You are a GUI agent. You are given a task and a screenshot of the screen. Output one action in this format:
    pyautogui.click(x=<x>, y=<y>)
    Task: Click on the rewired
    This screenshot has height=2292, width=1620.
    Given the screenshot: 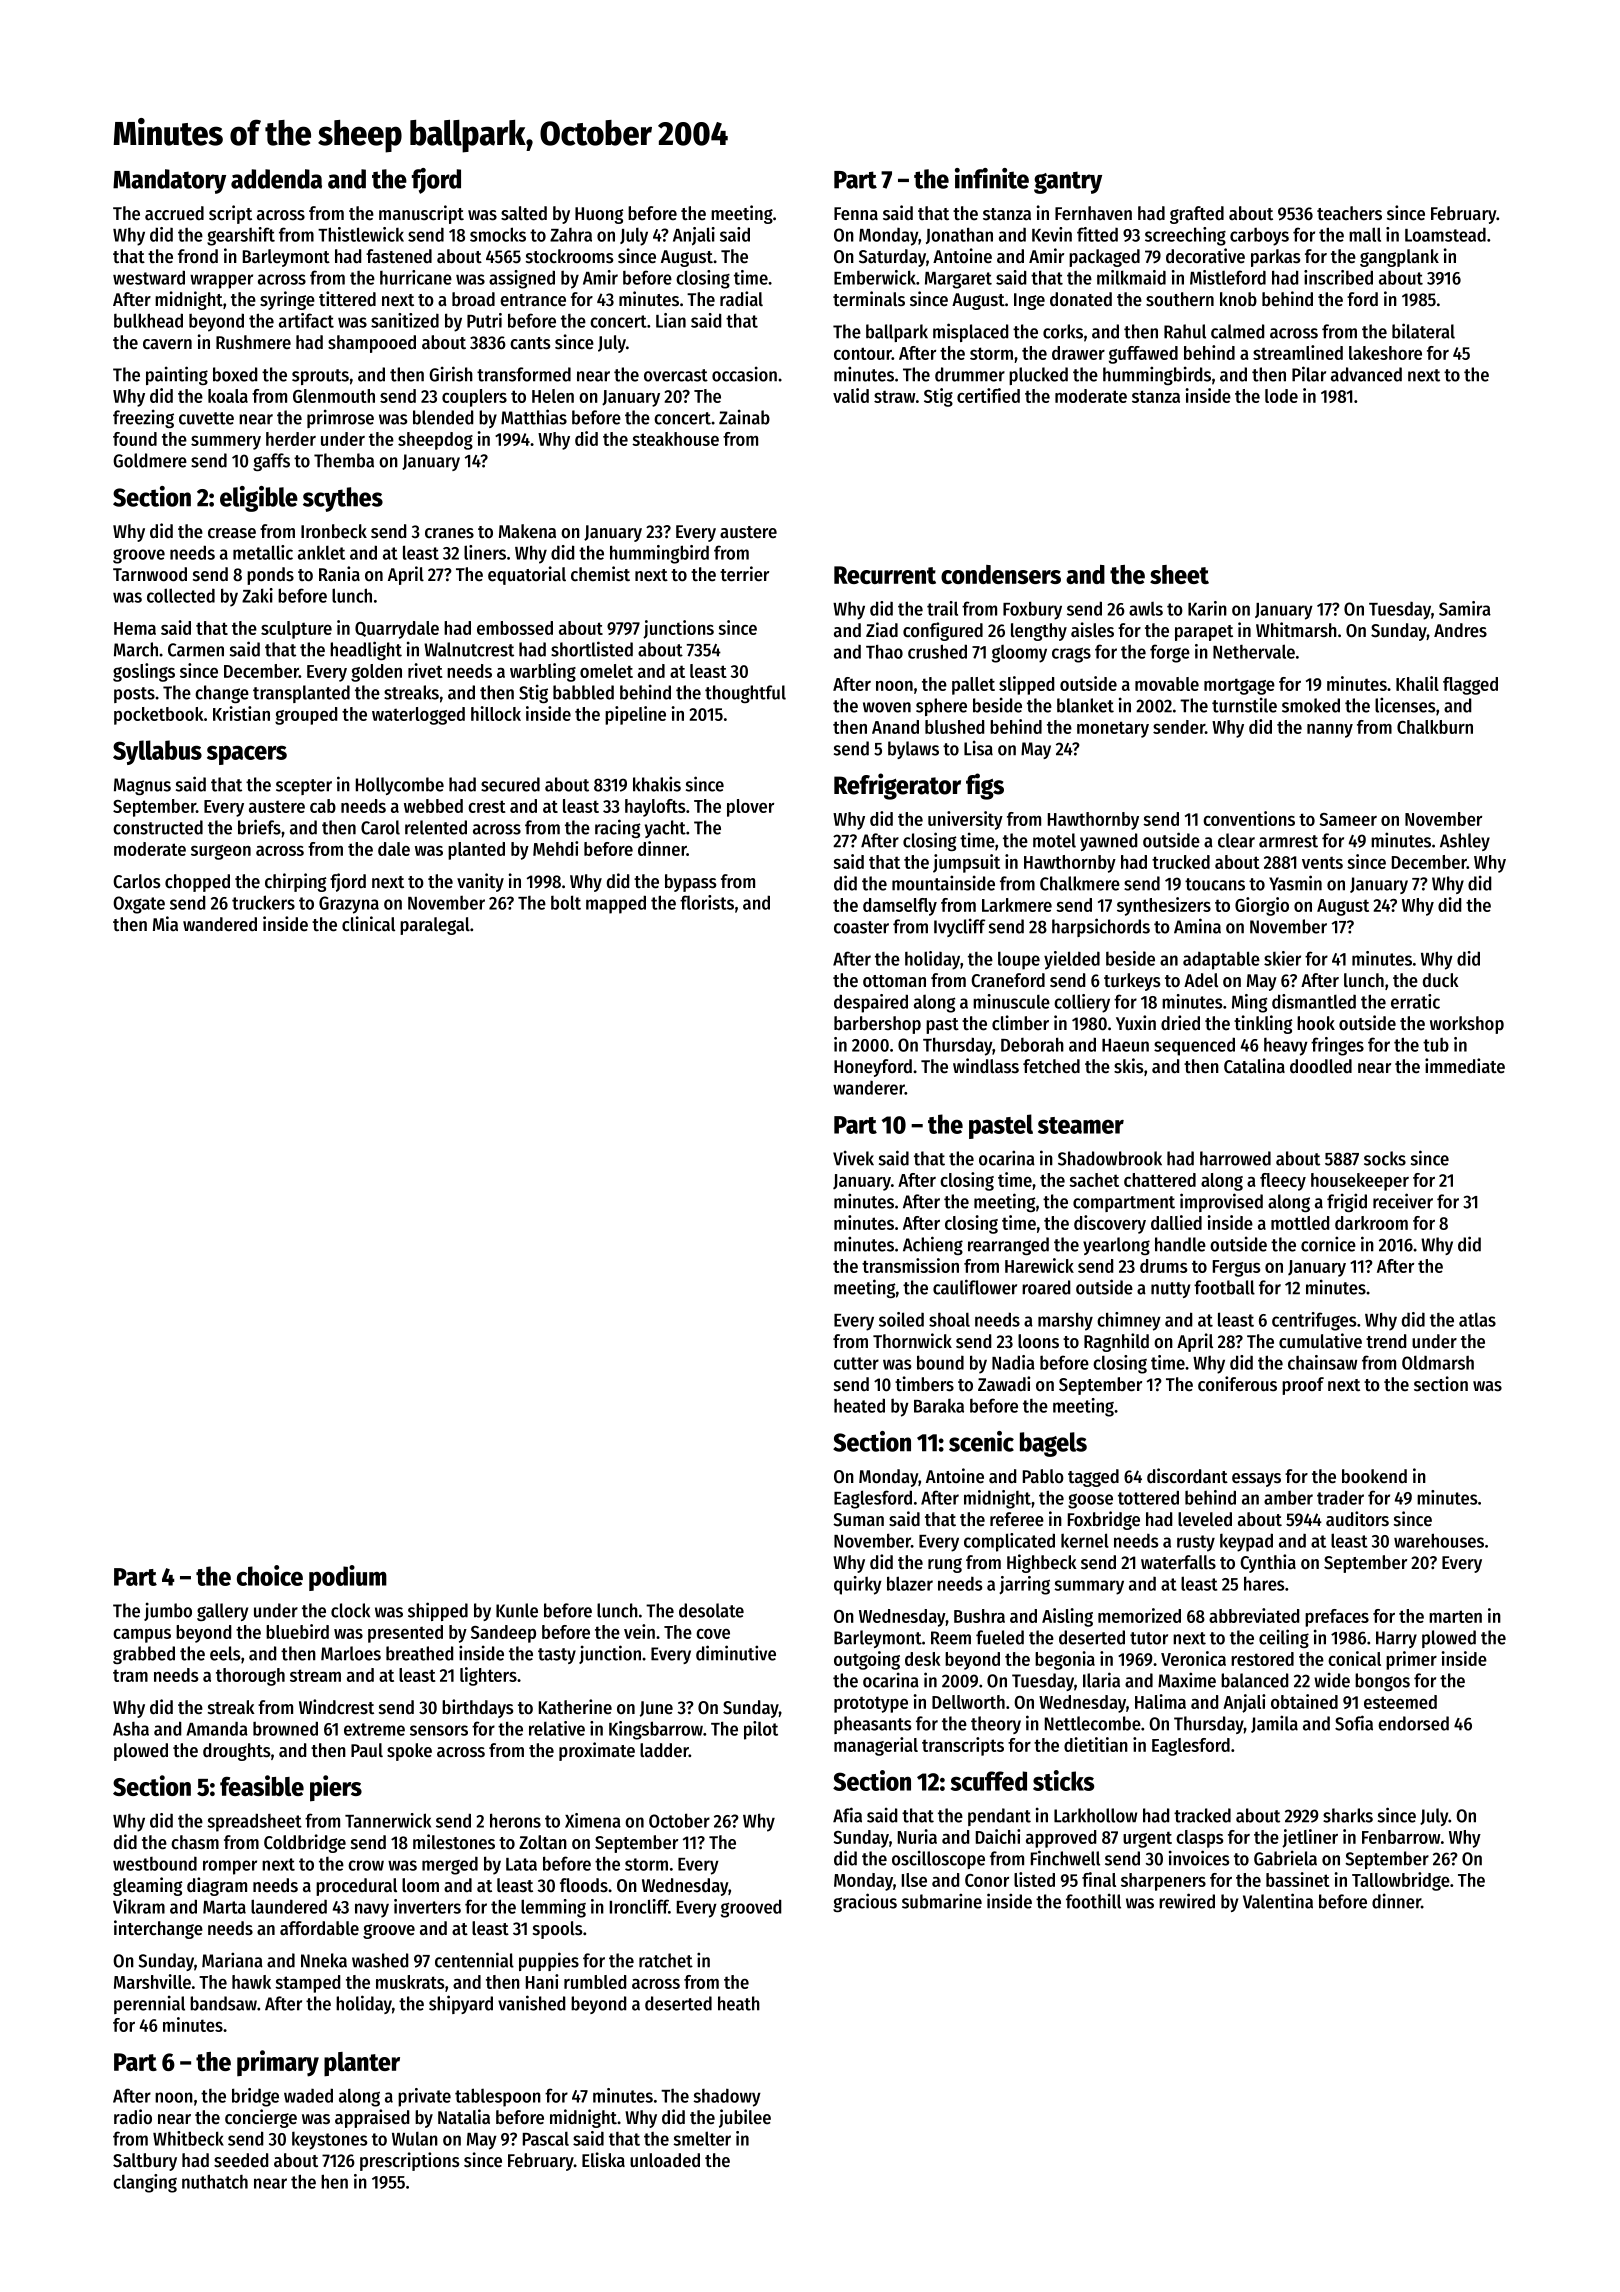 What is the action you would take?
    pyautogui.click(x=1187, y=1901)
